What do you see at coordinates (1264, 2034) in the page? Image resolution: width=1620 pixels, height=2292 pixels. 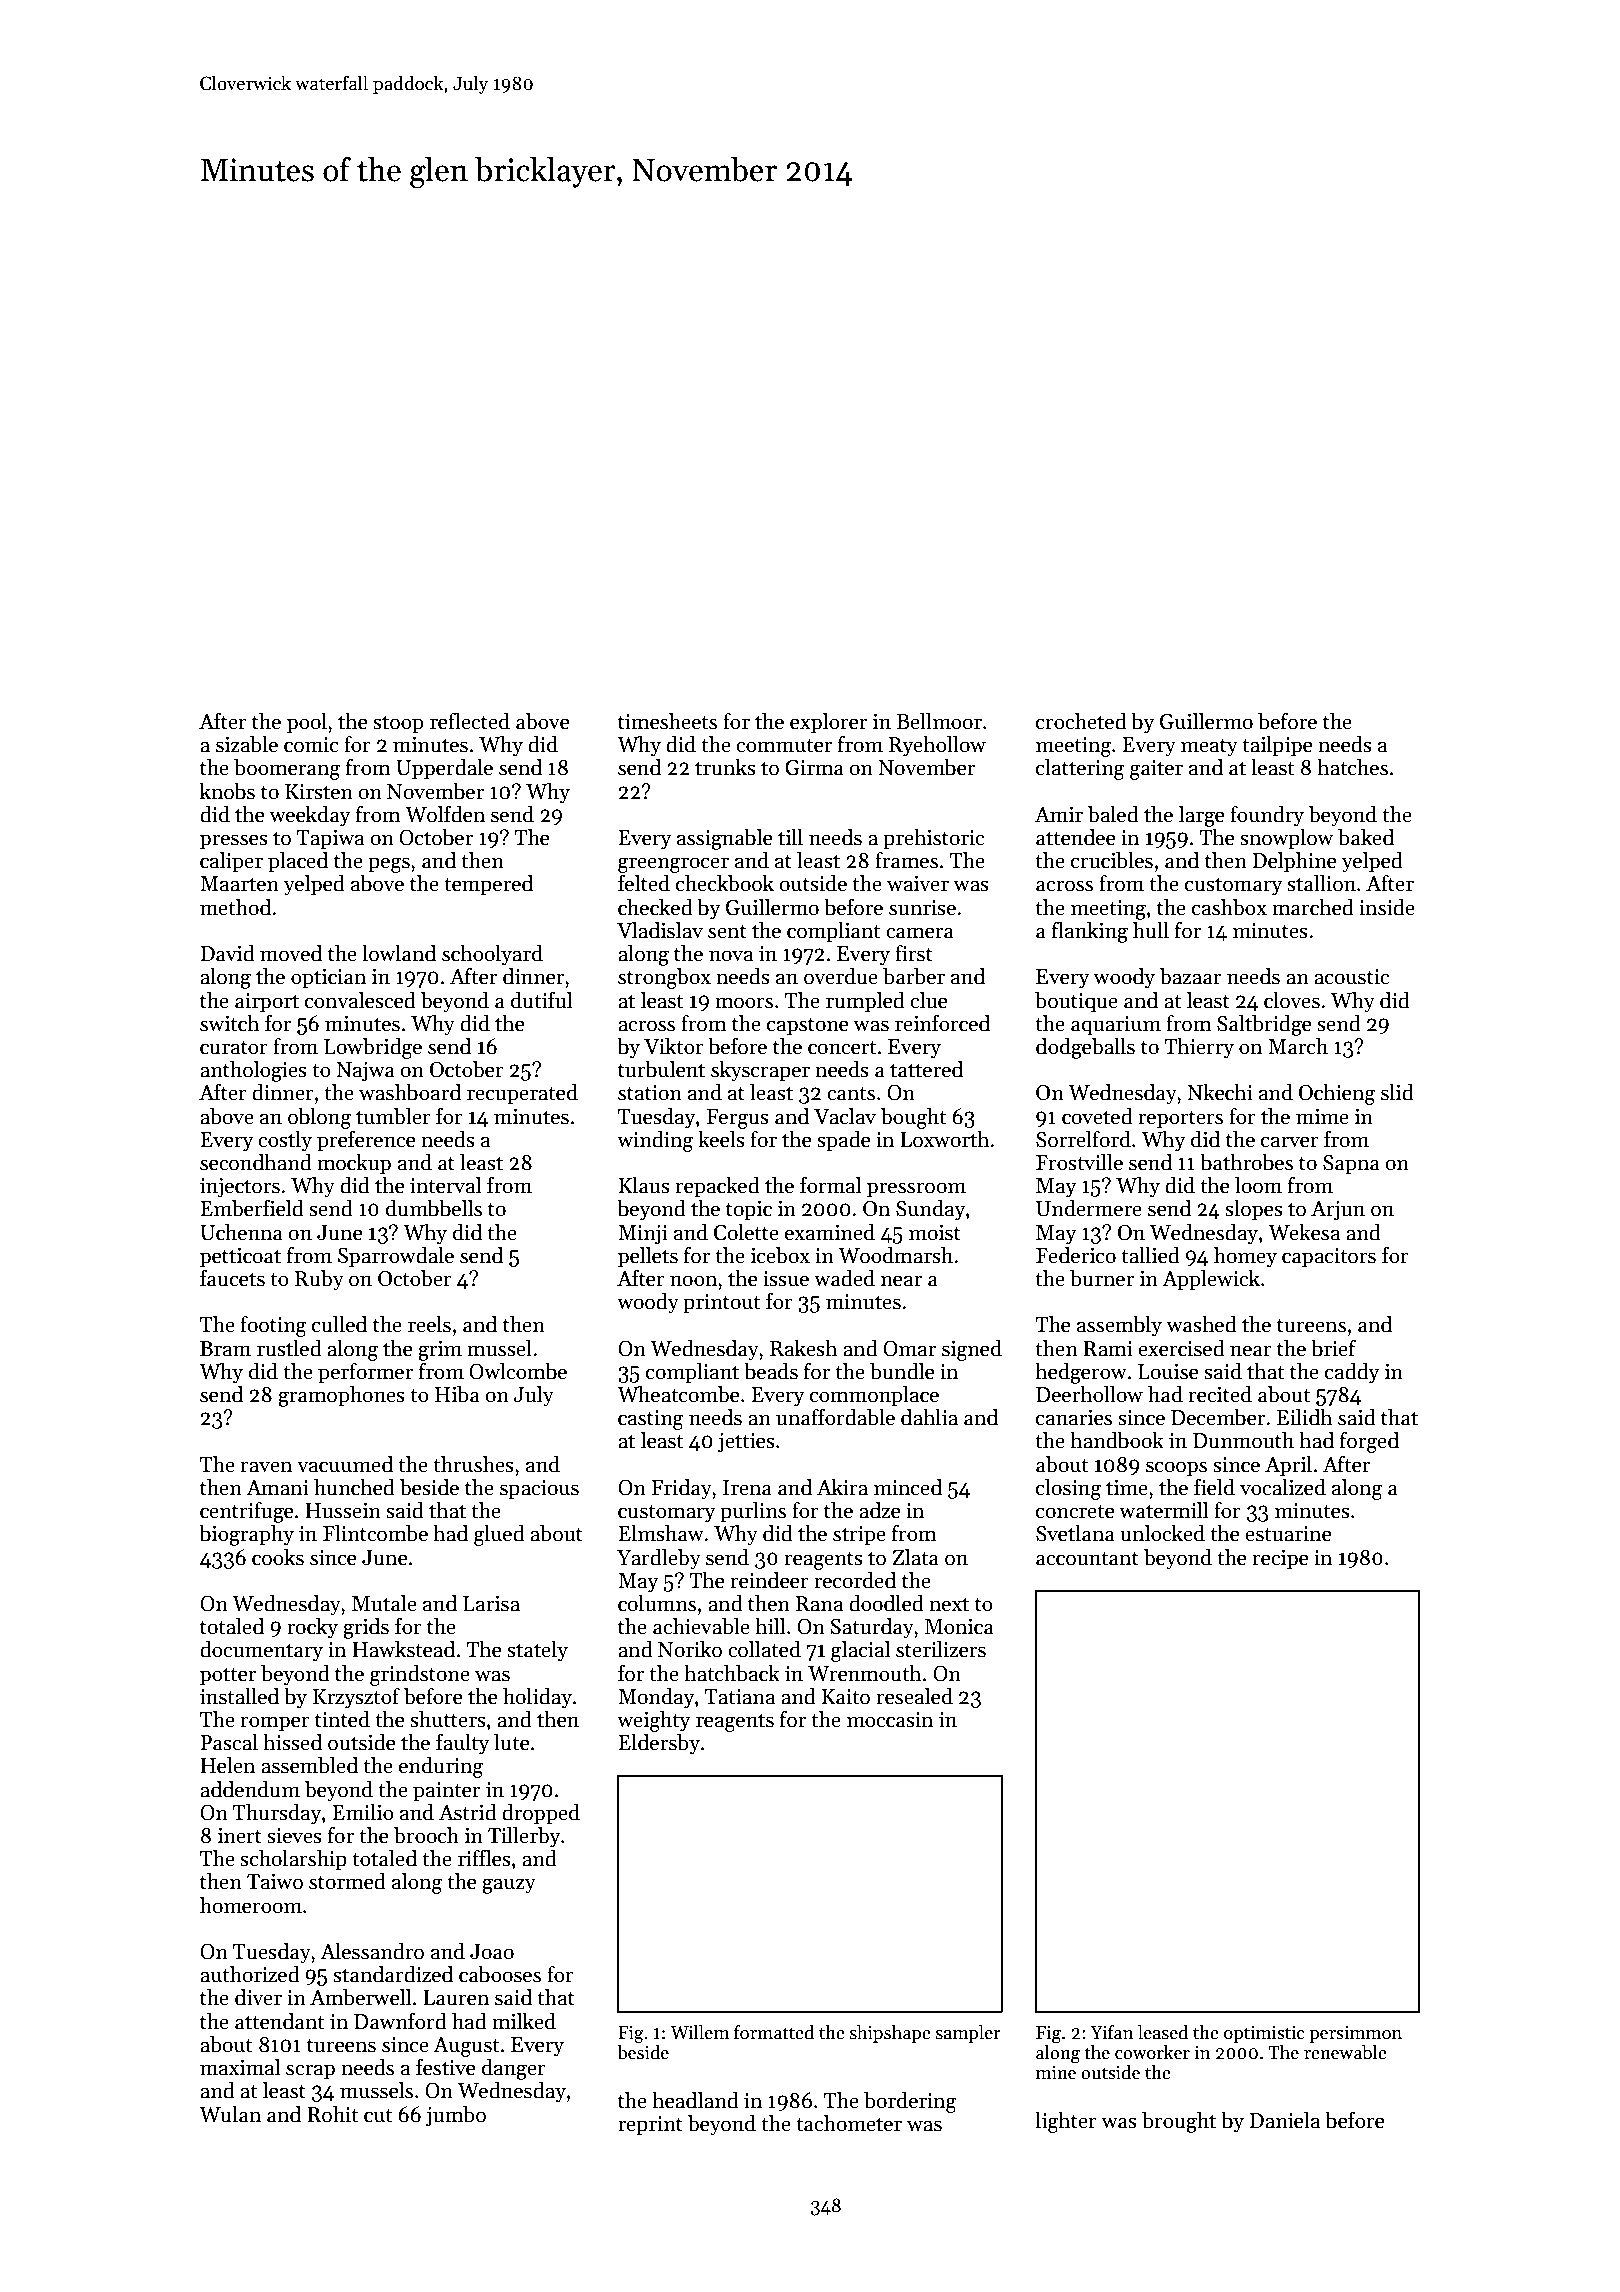 I see `optimistic` at bounding box center [1264, 2034].
